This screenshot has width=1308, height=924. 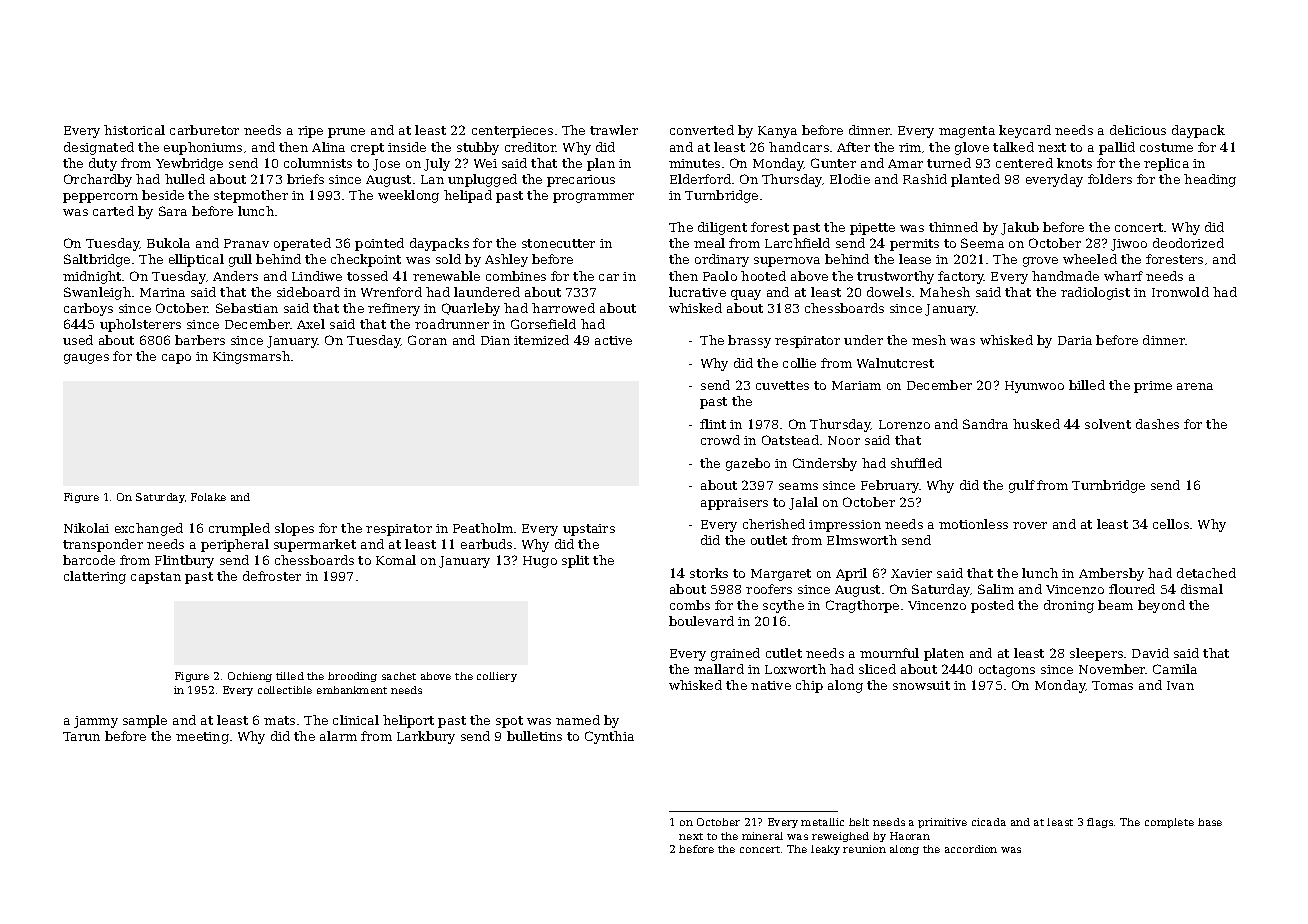 What do you see at coordinates (1100, 823) in the screenshot?
I see `flags` at bounding box center [1100, 823].
